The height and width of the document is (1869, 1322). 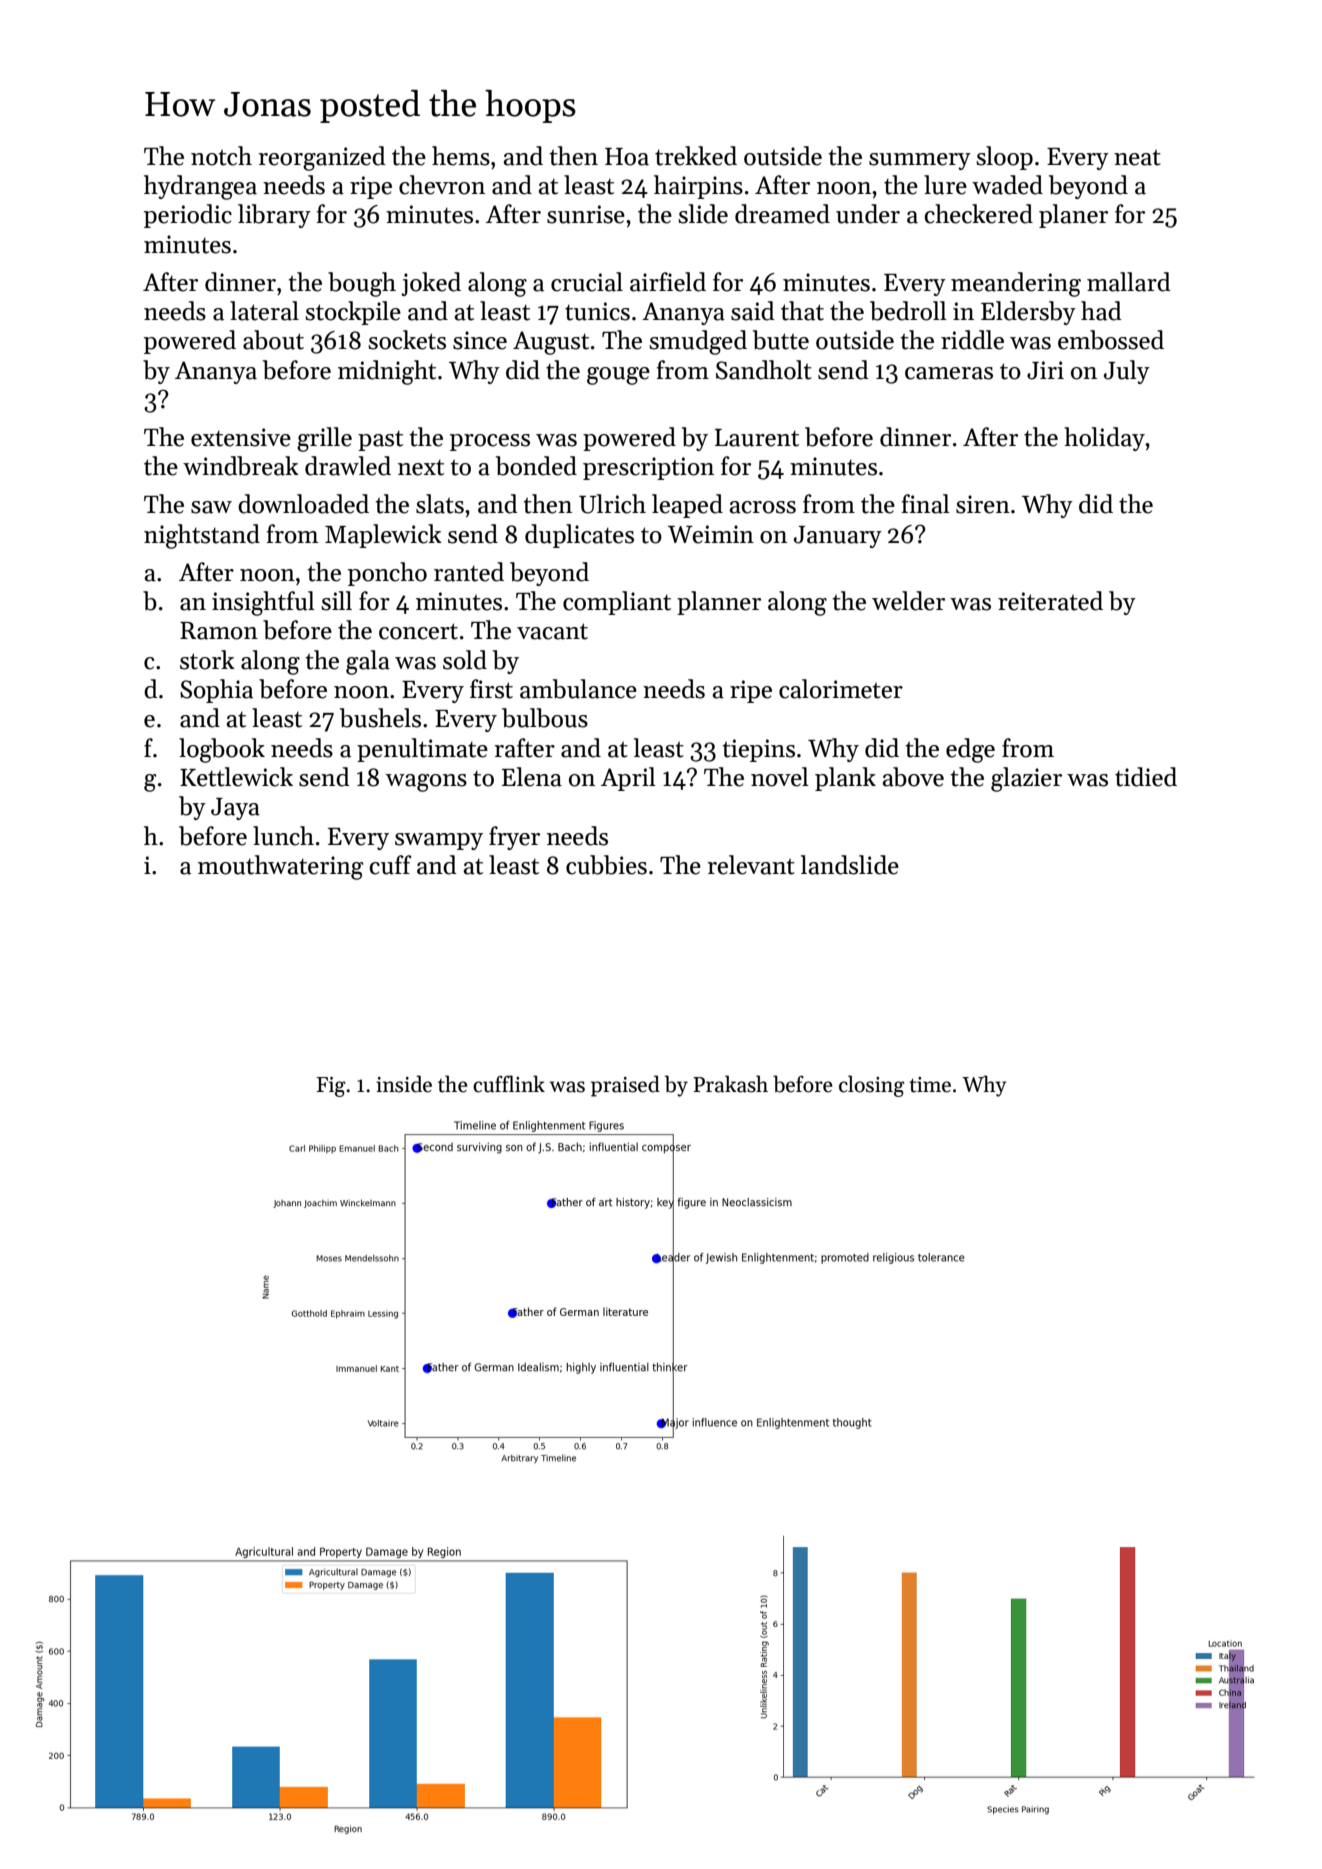 I want to click on cubbies, so click(x=606, y=865).
